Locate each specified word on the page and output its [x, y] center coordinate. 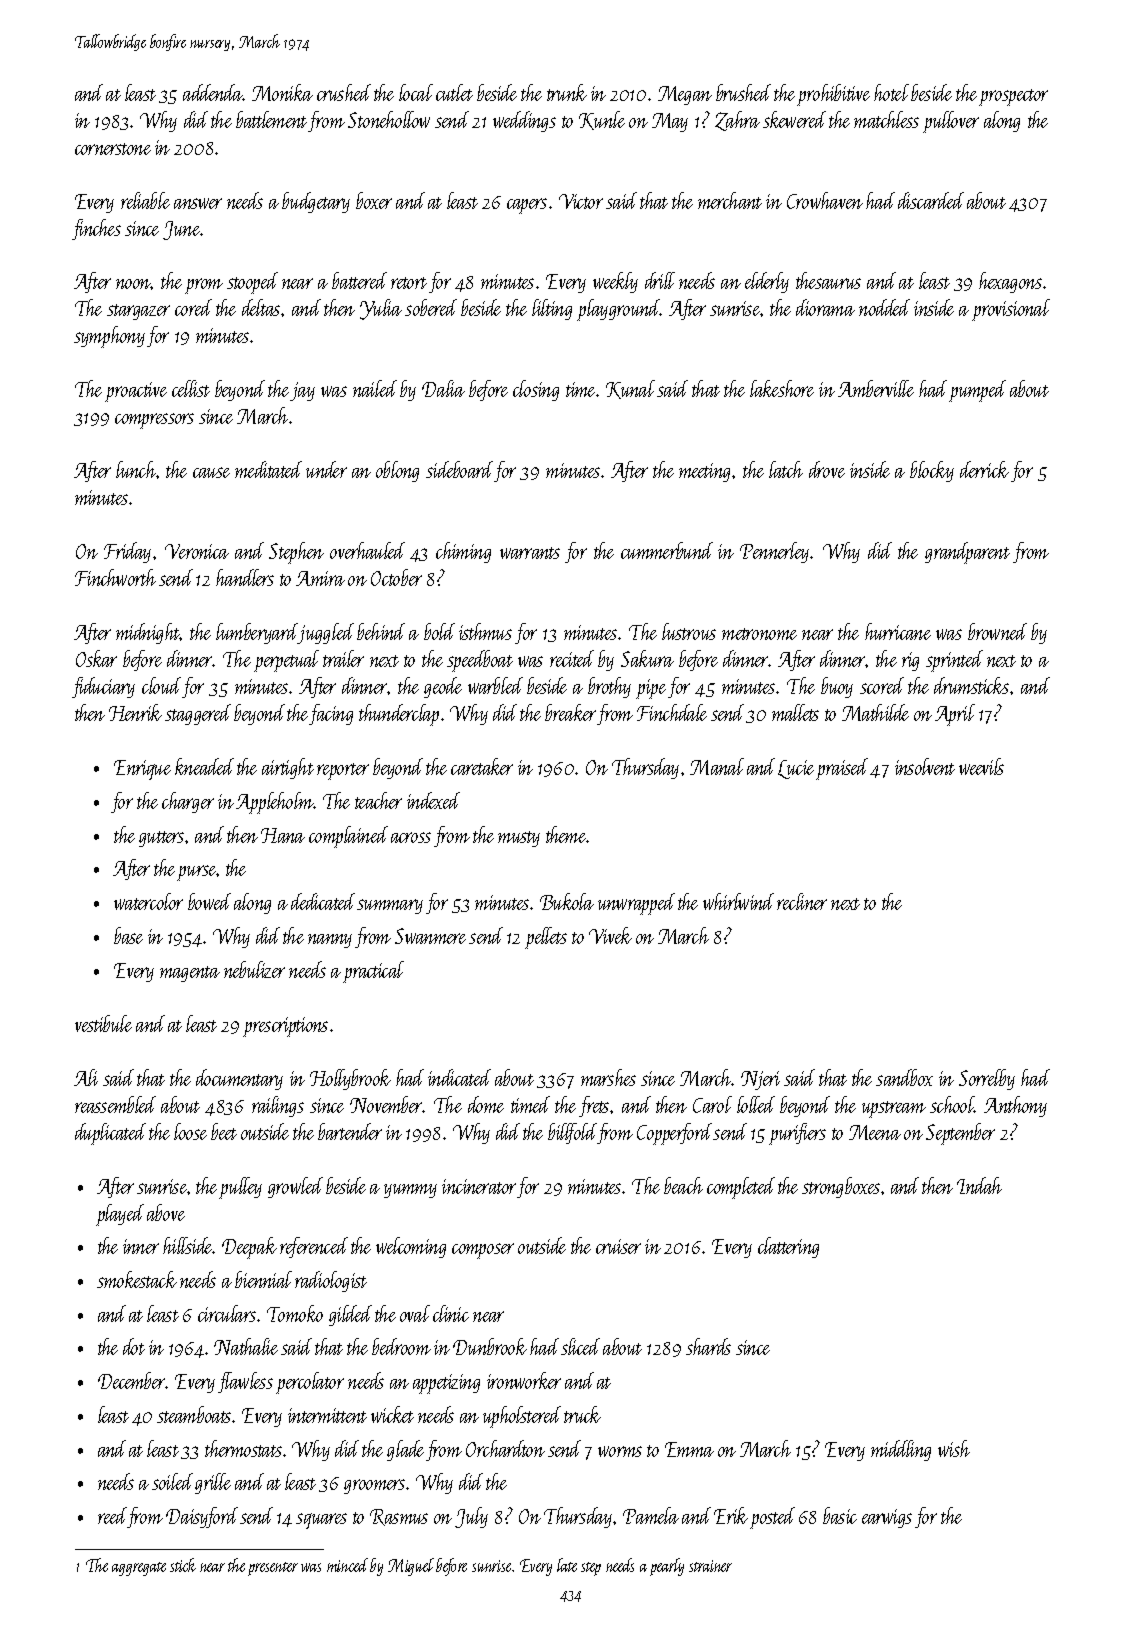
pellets [546, 938]
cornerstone [113, 149]
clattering [788, 1247]
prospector [1013, 97]
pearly [667, 1567]
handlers [245, 577]
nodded [884, 307]
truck [582, 1414]
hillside [188, 1245]
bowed [209, 901]
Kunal [630, 389]
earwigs [887, 1518]
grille [213, 1483]
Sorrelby [987, 1079]
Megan [685, 95]
